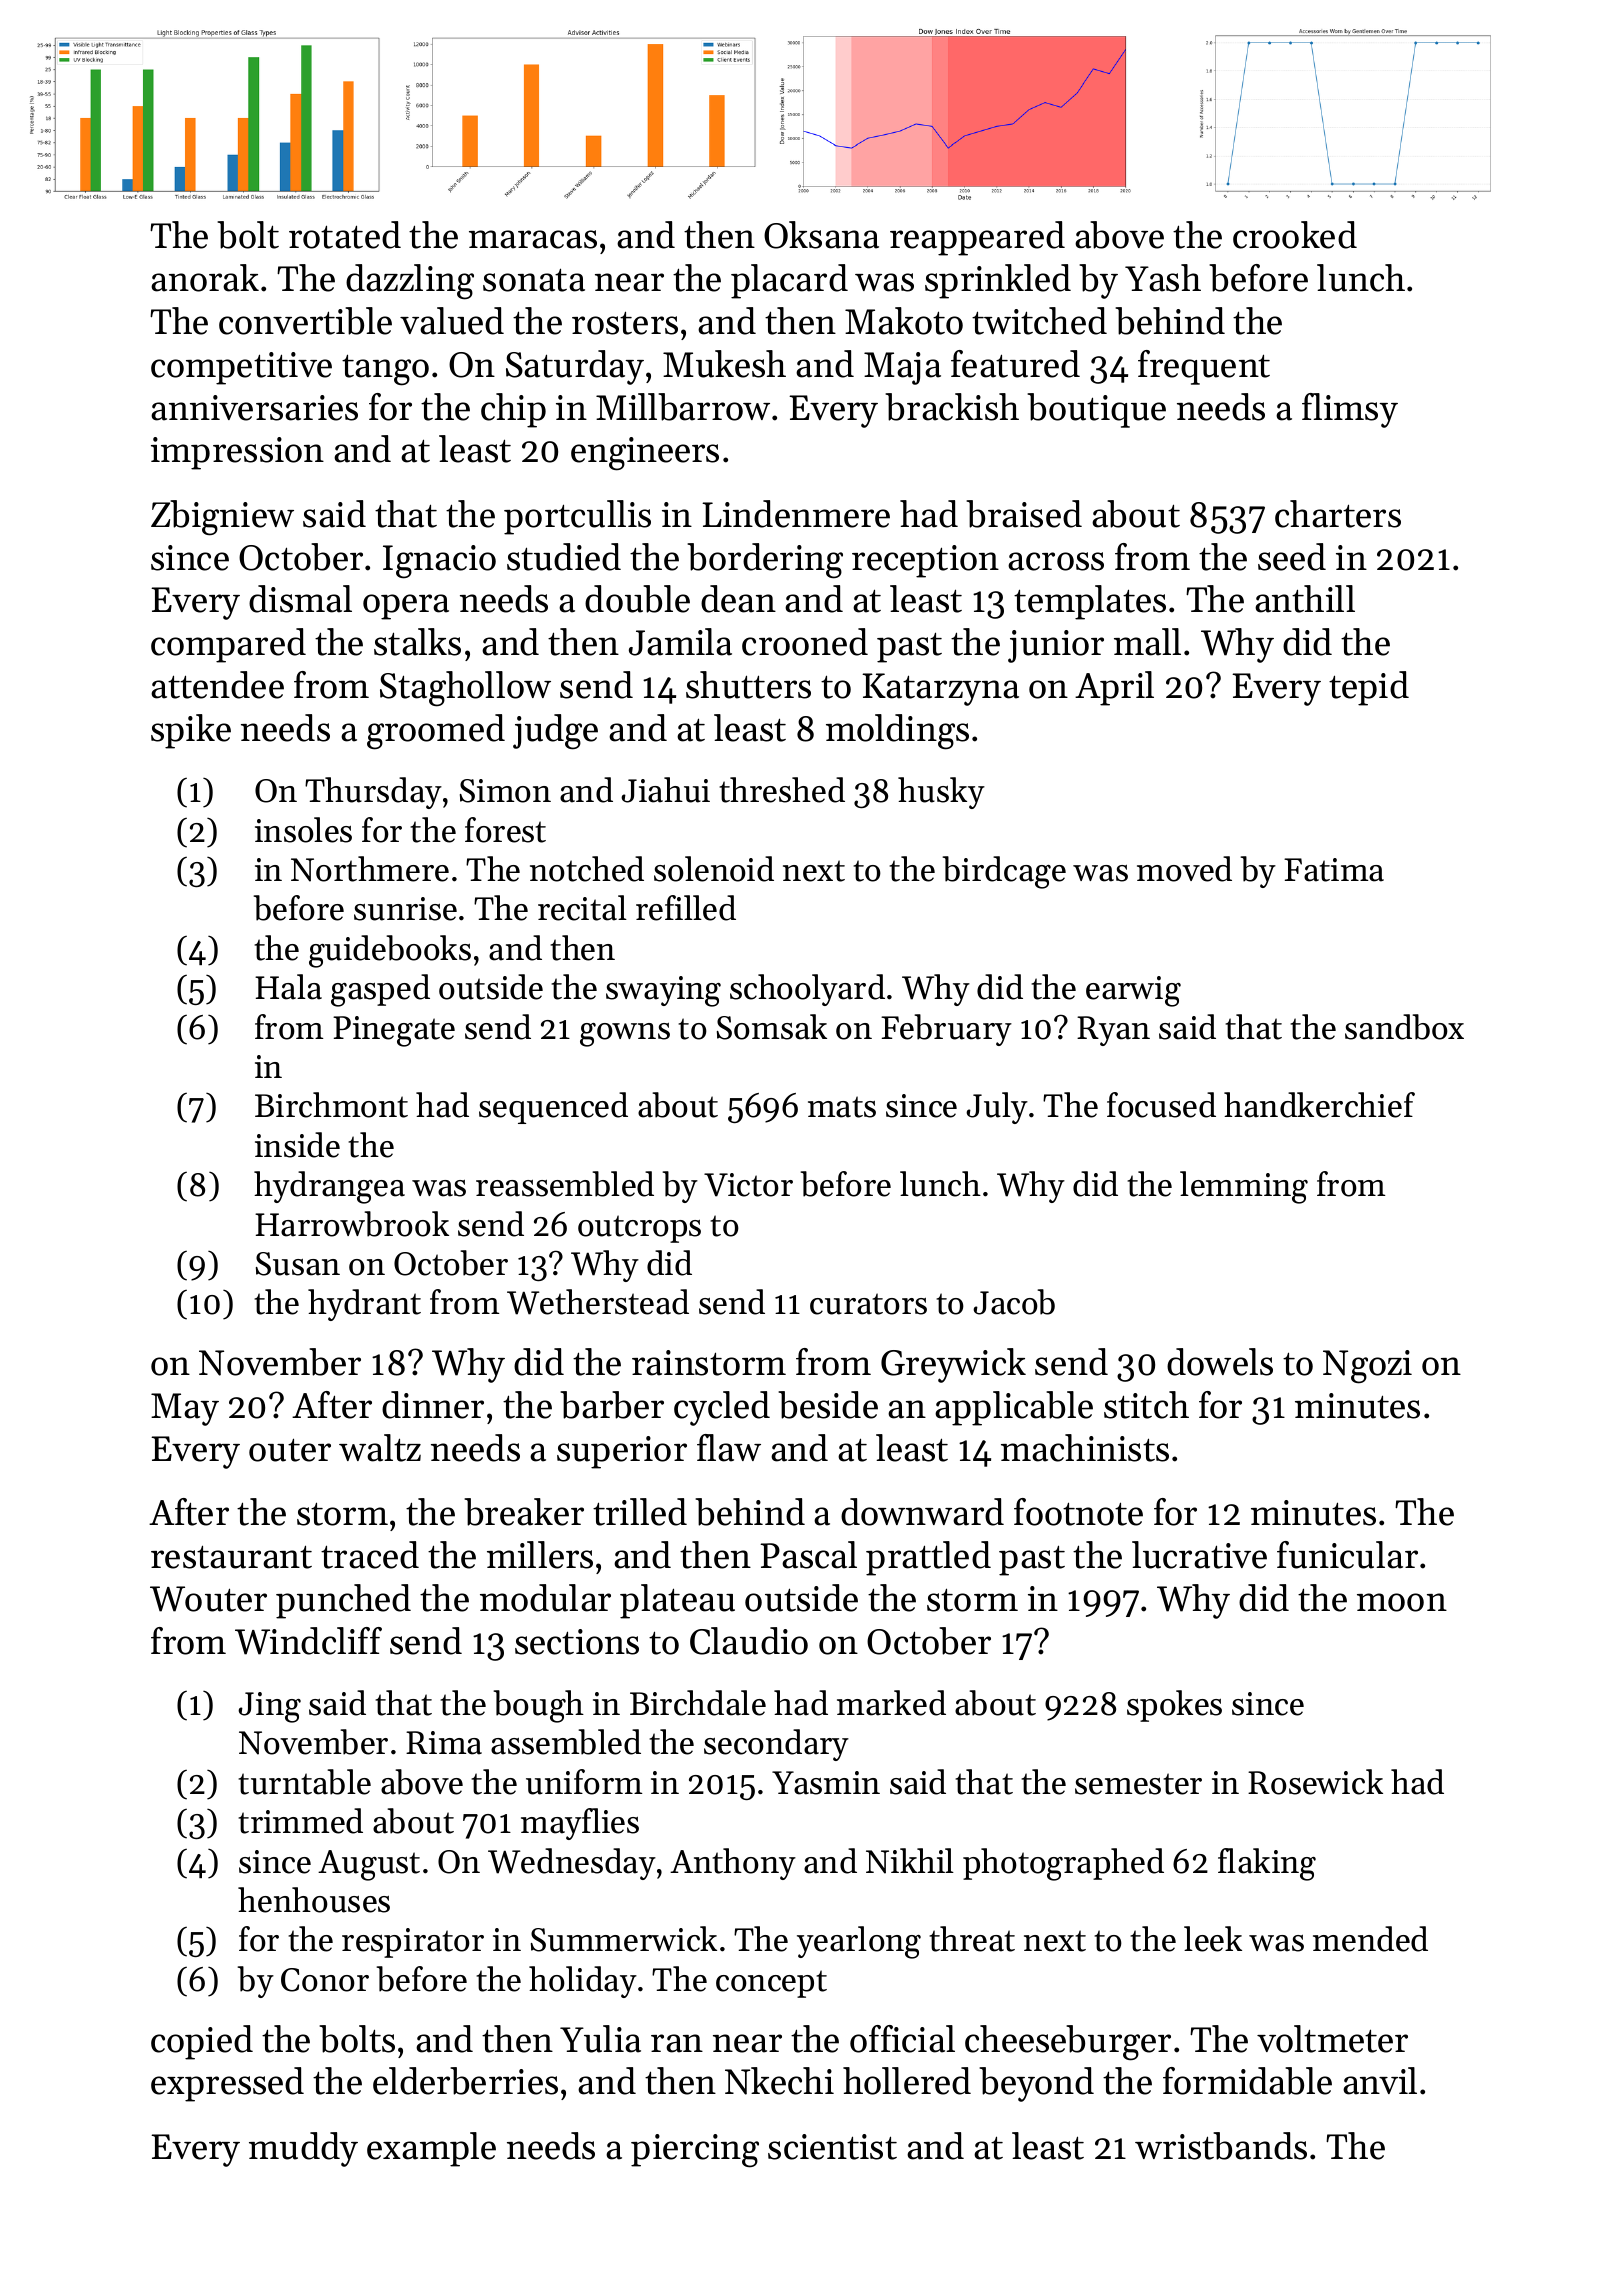 Image resolution: width=1620 pixels, height=2292 pixels. What do you see at coordinates (380, 1448) in the screenshot?
I see `waltz` at bounding box center [380, 1448].
